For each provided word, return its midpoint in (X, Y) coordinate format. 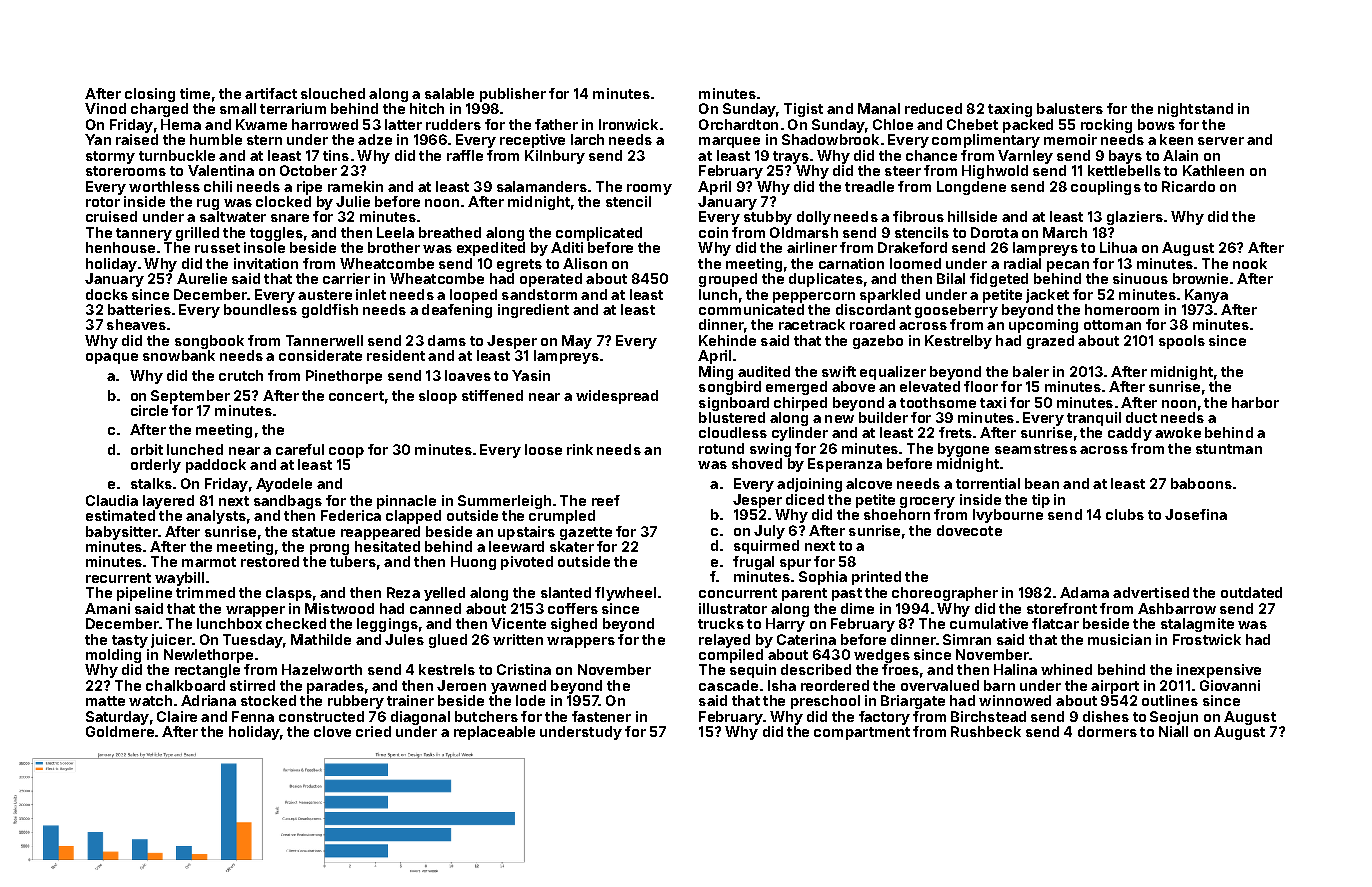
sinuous (1140, 278)
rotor (103, 202)
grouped (728, 280)
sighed (574, 625)
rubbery (356, 702)
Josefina (1196, 514)
